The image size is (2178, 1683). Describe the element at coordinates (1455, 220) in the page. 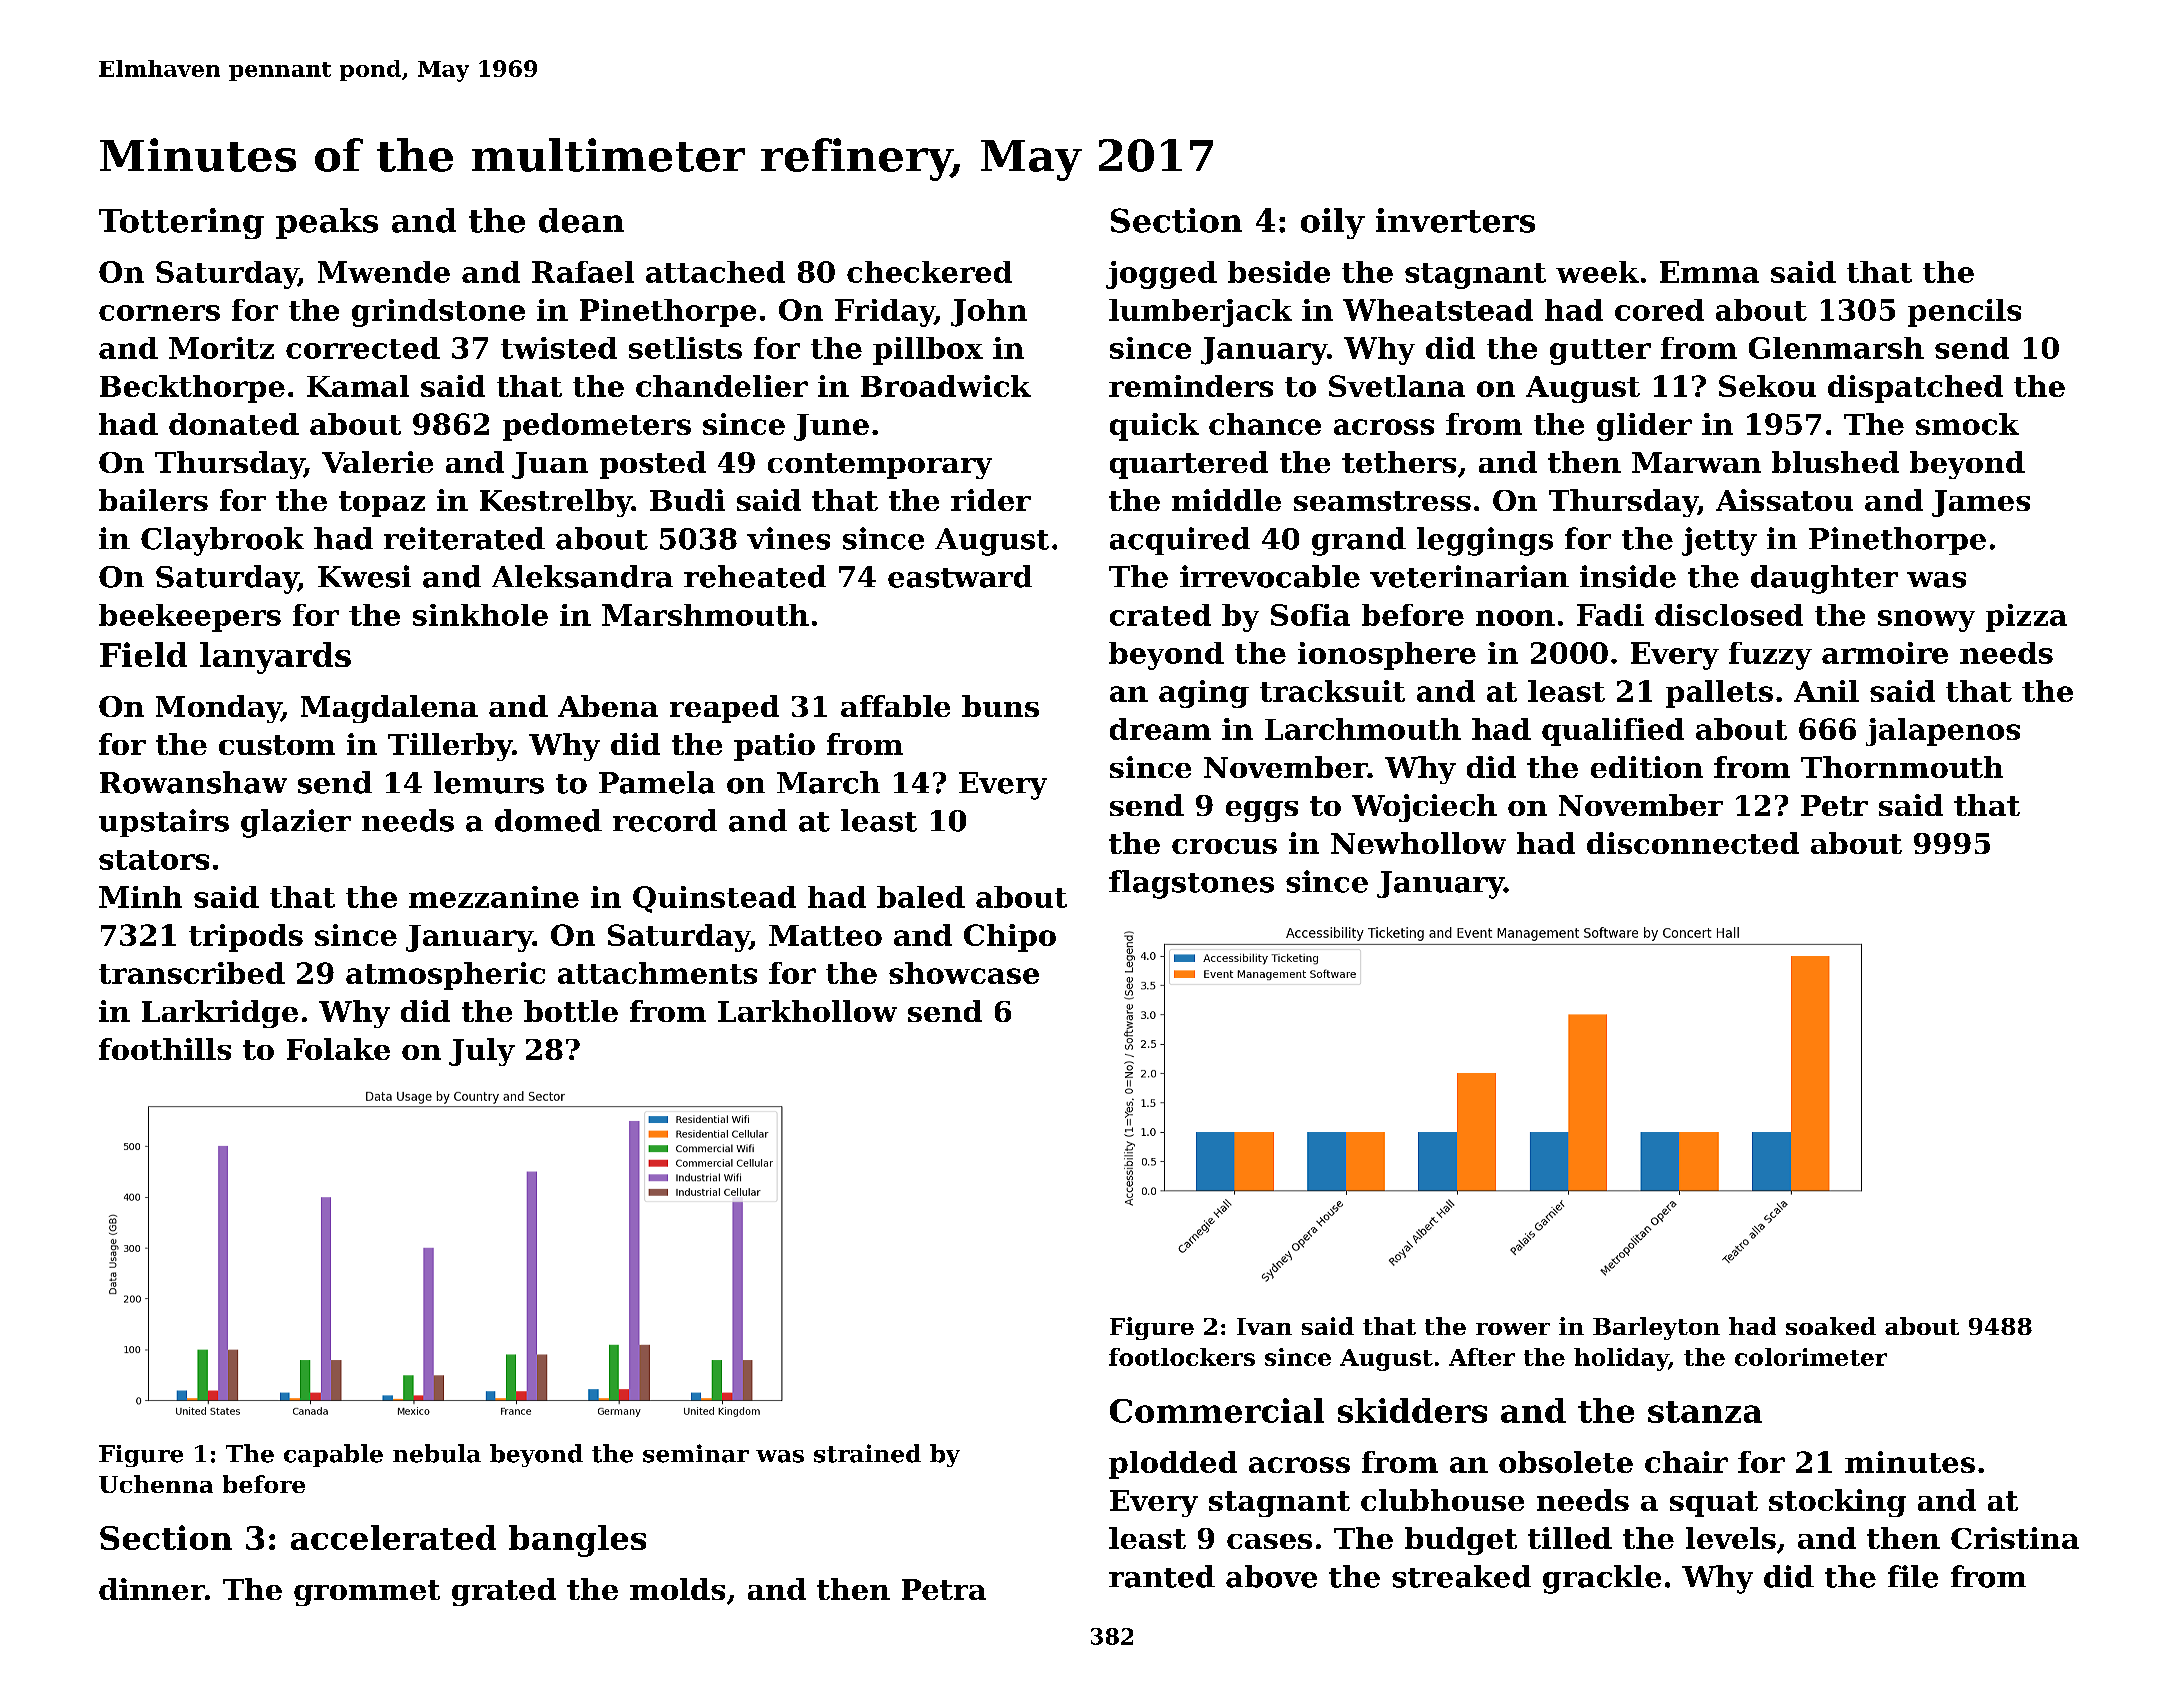

I see `inverters` at that location.
